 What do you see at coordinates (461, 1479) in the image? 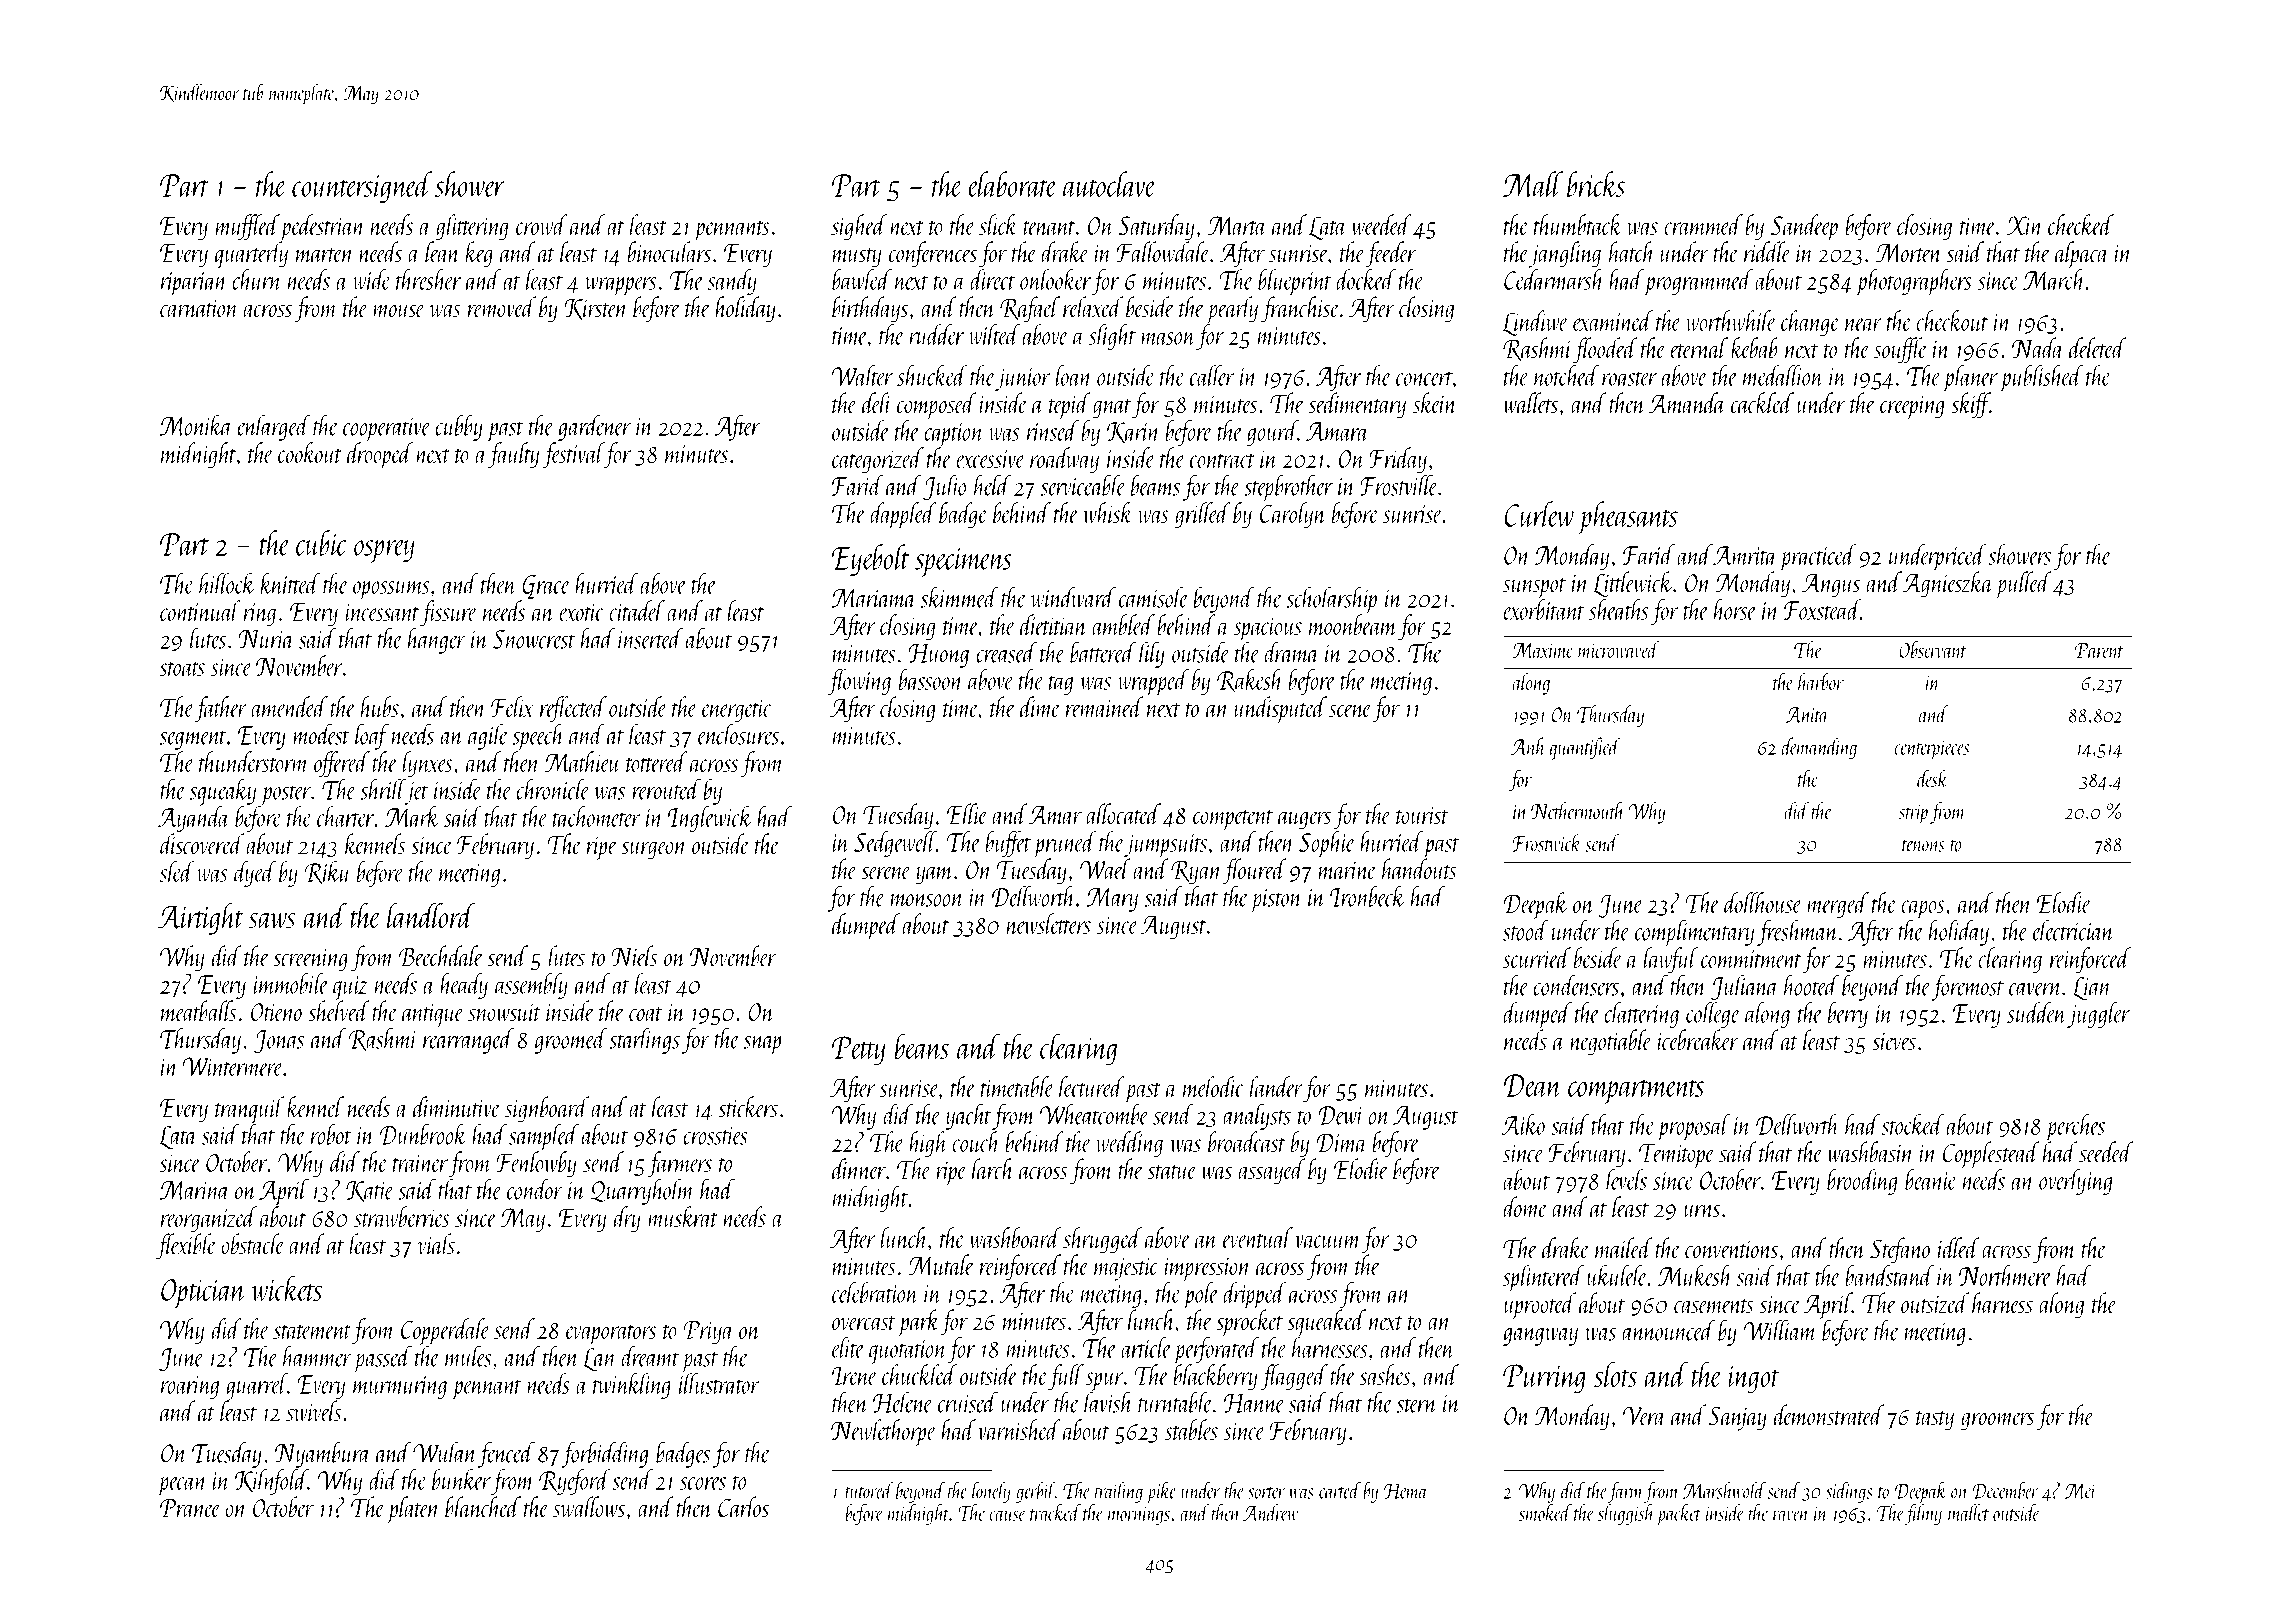
I see `bunker` at bounding box center [461, 1479].
